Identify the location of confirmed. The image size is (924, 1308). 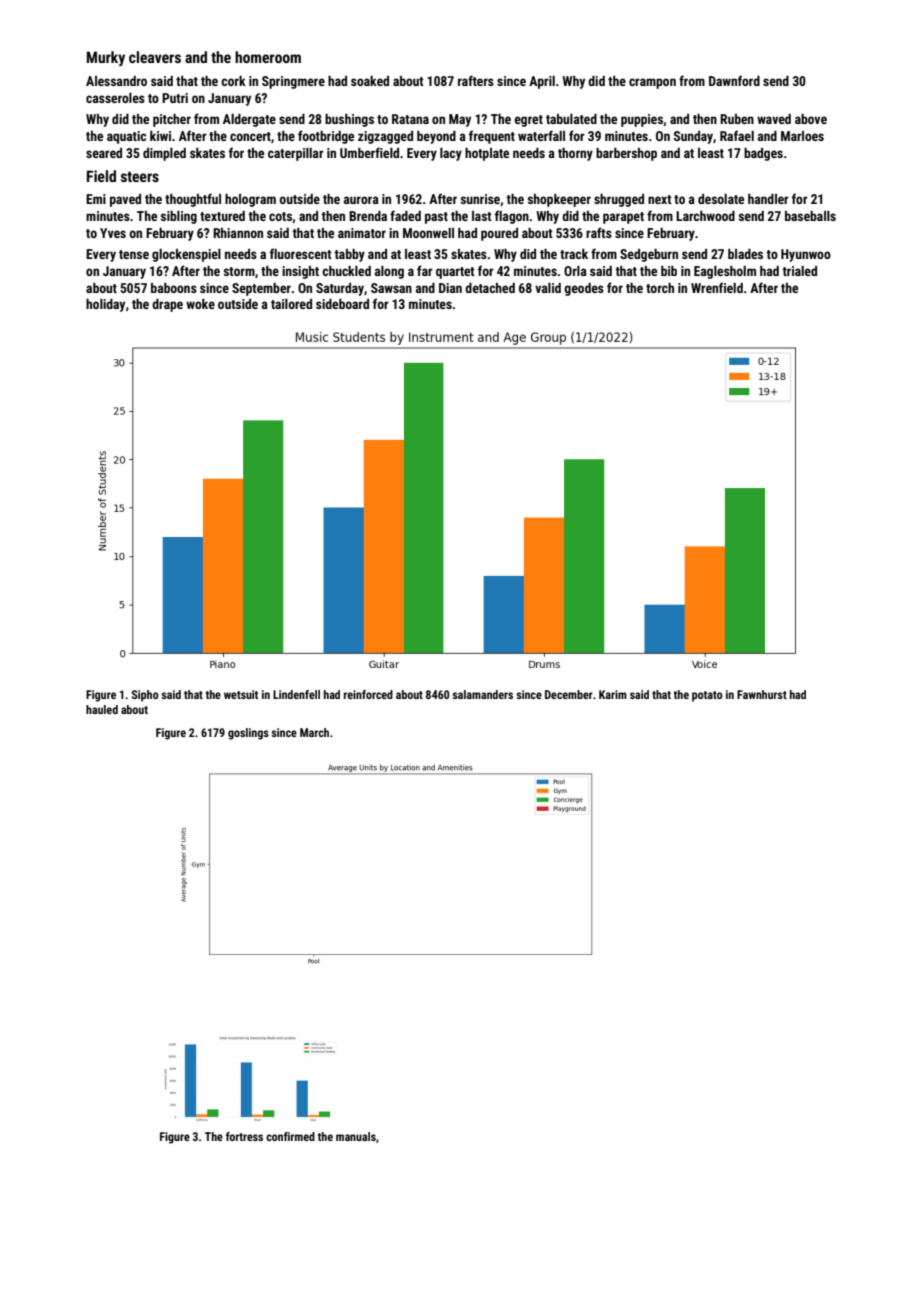
(290, 1136).
